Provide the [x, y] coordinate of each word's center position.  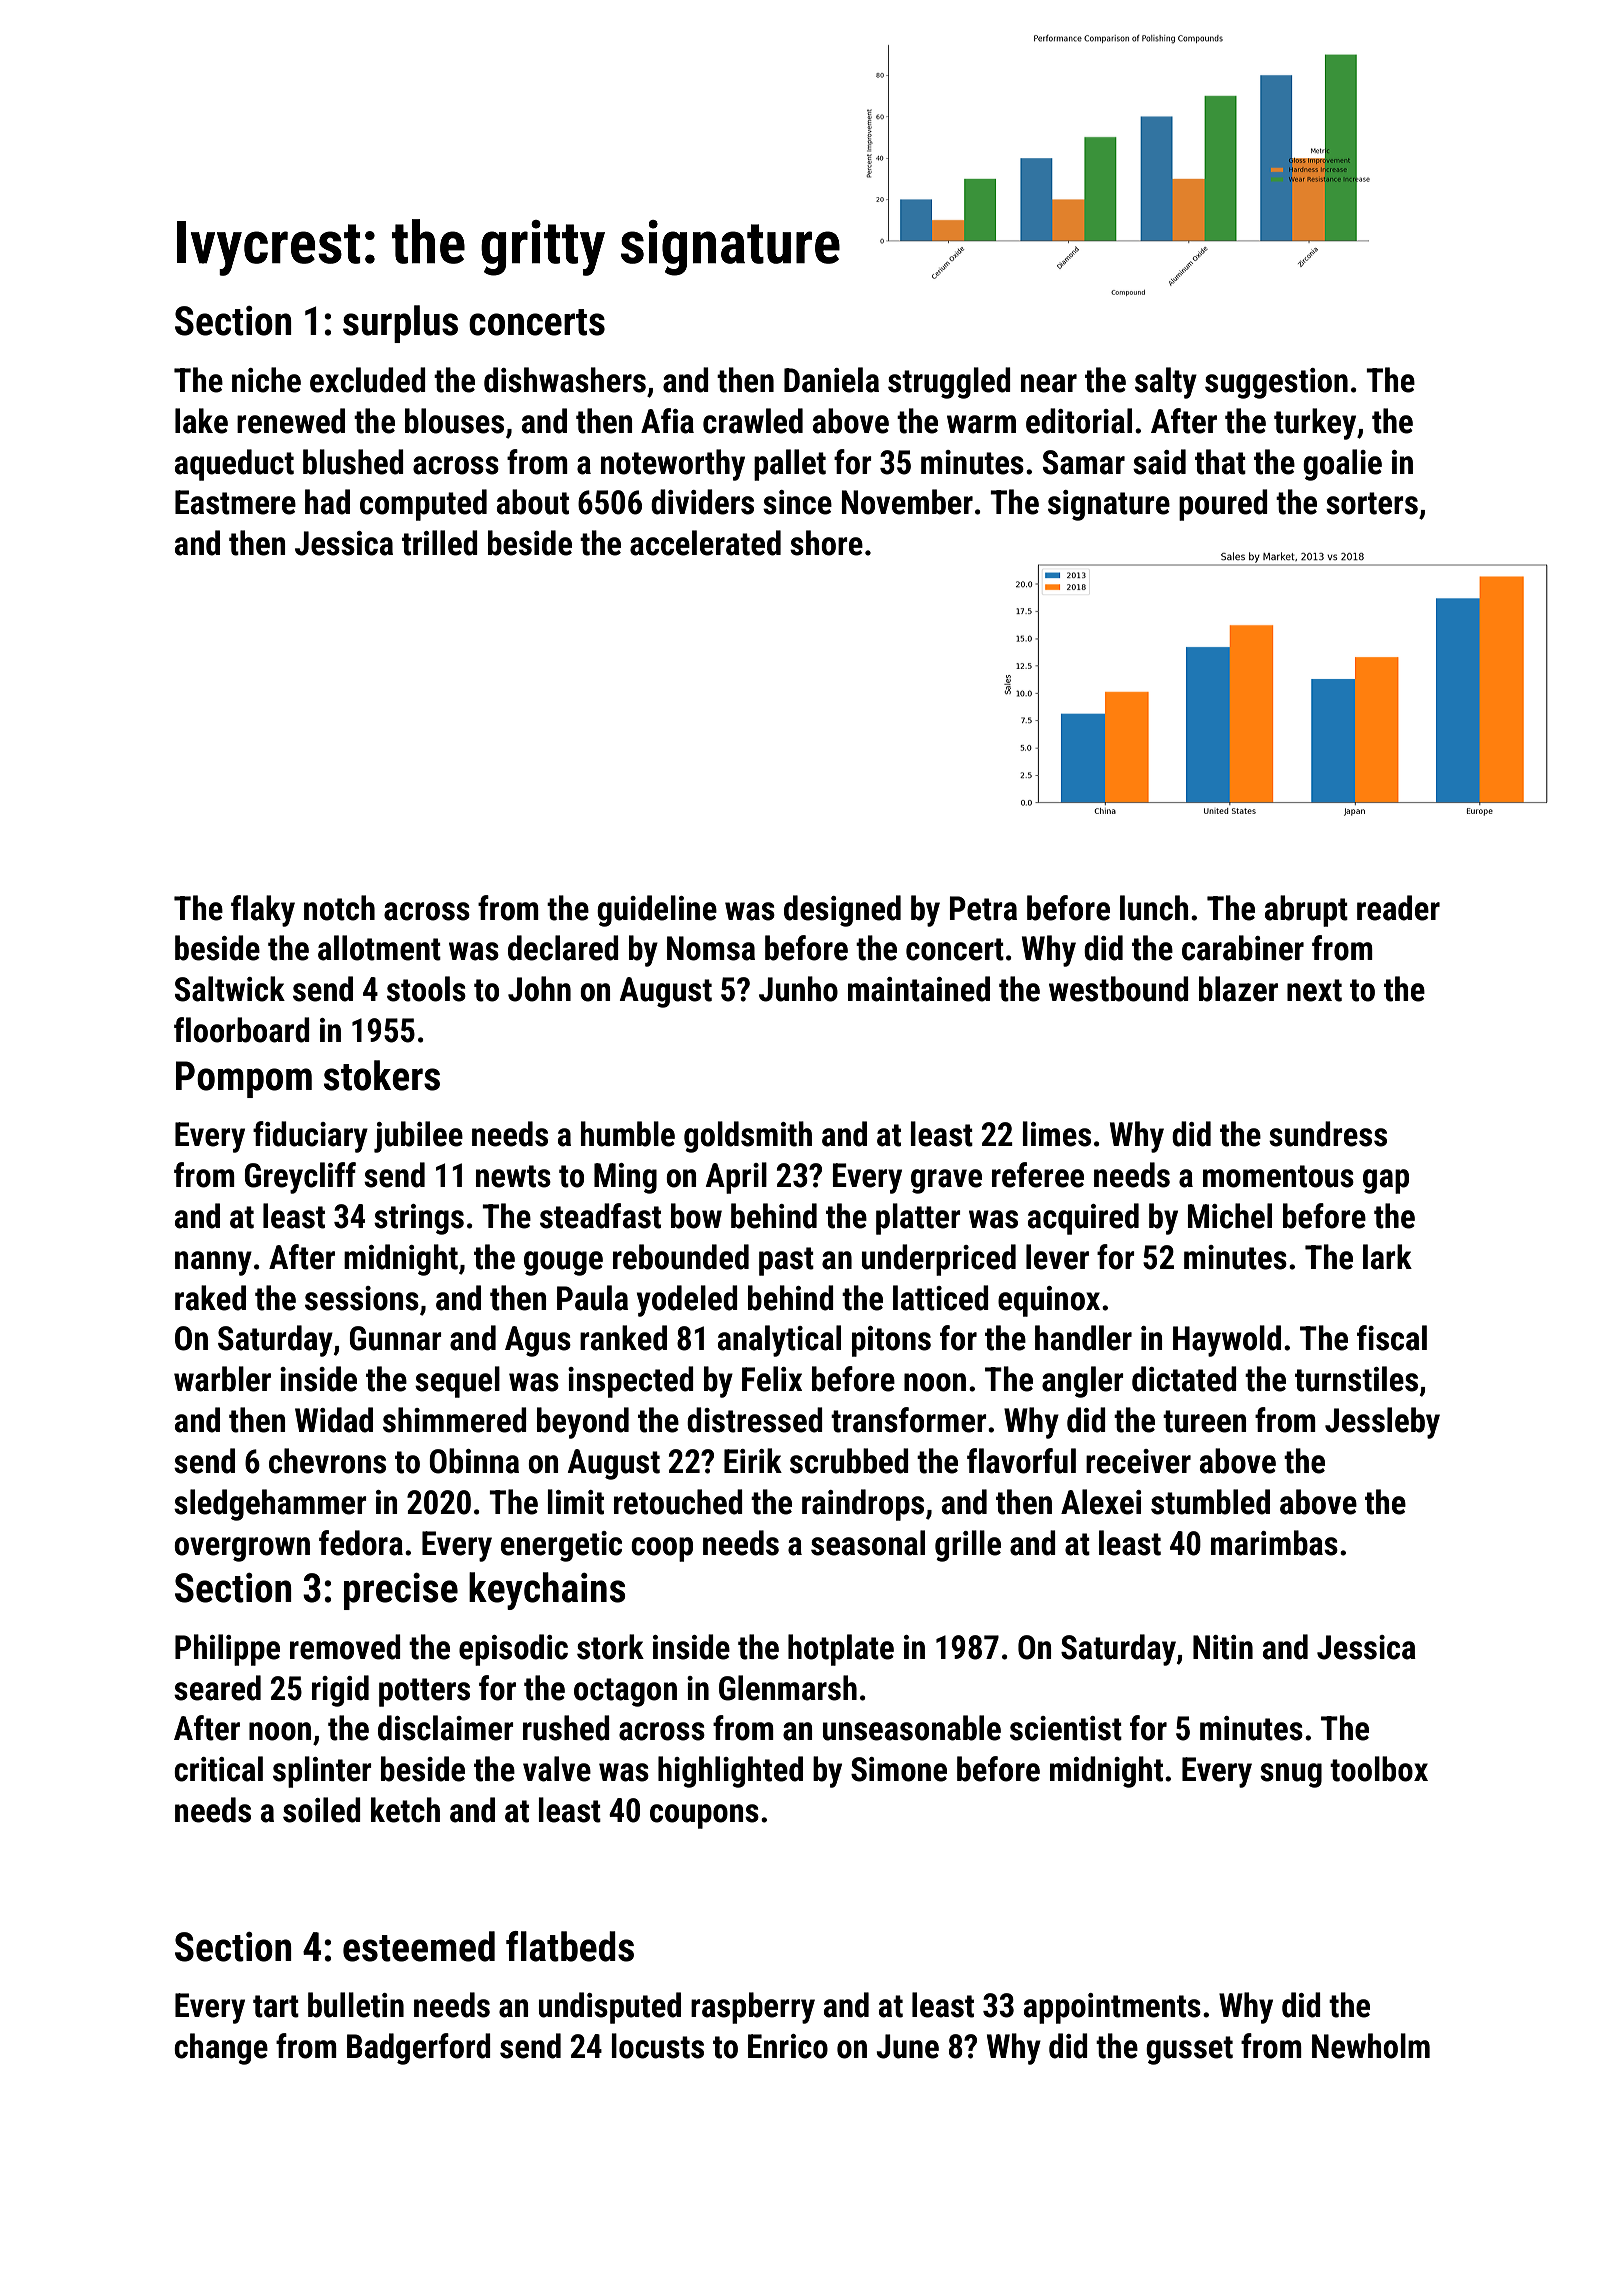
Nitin [1223, 1647]
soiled [322, 1810]
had [327, 502]
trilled [440, 543]
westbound [1119, 989]
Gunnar [396, 1338]
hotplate [841, 1650]
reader [1398, 908]
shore [826, 543]
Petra [983, 908]
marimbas [1274, 1543]
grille [968, 1546]
